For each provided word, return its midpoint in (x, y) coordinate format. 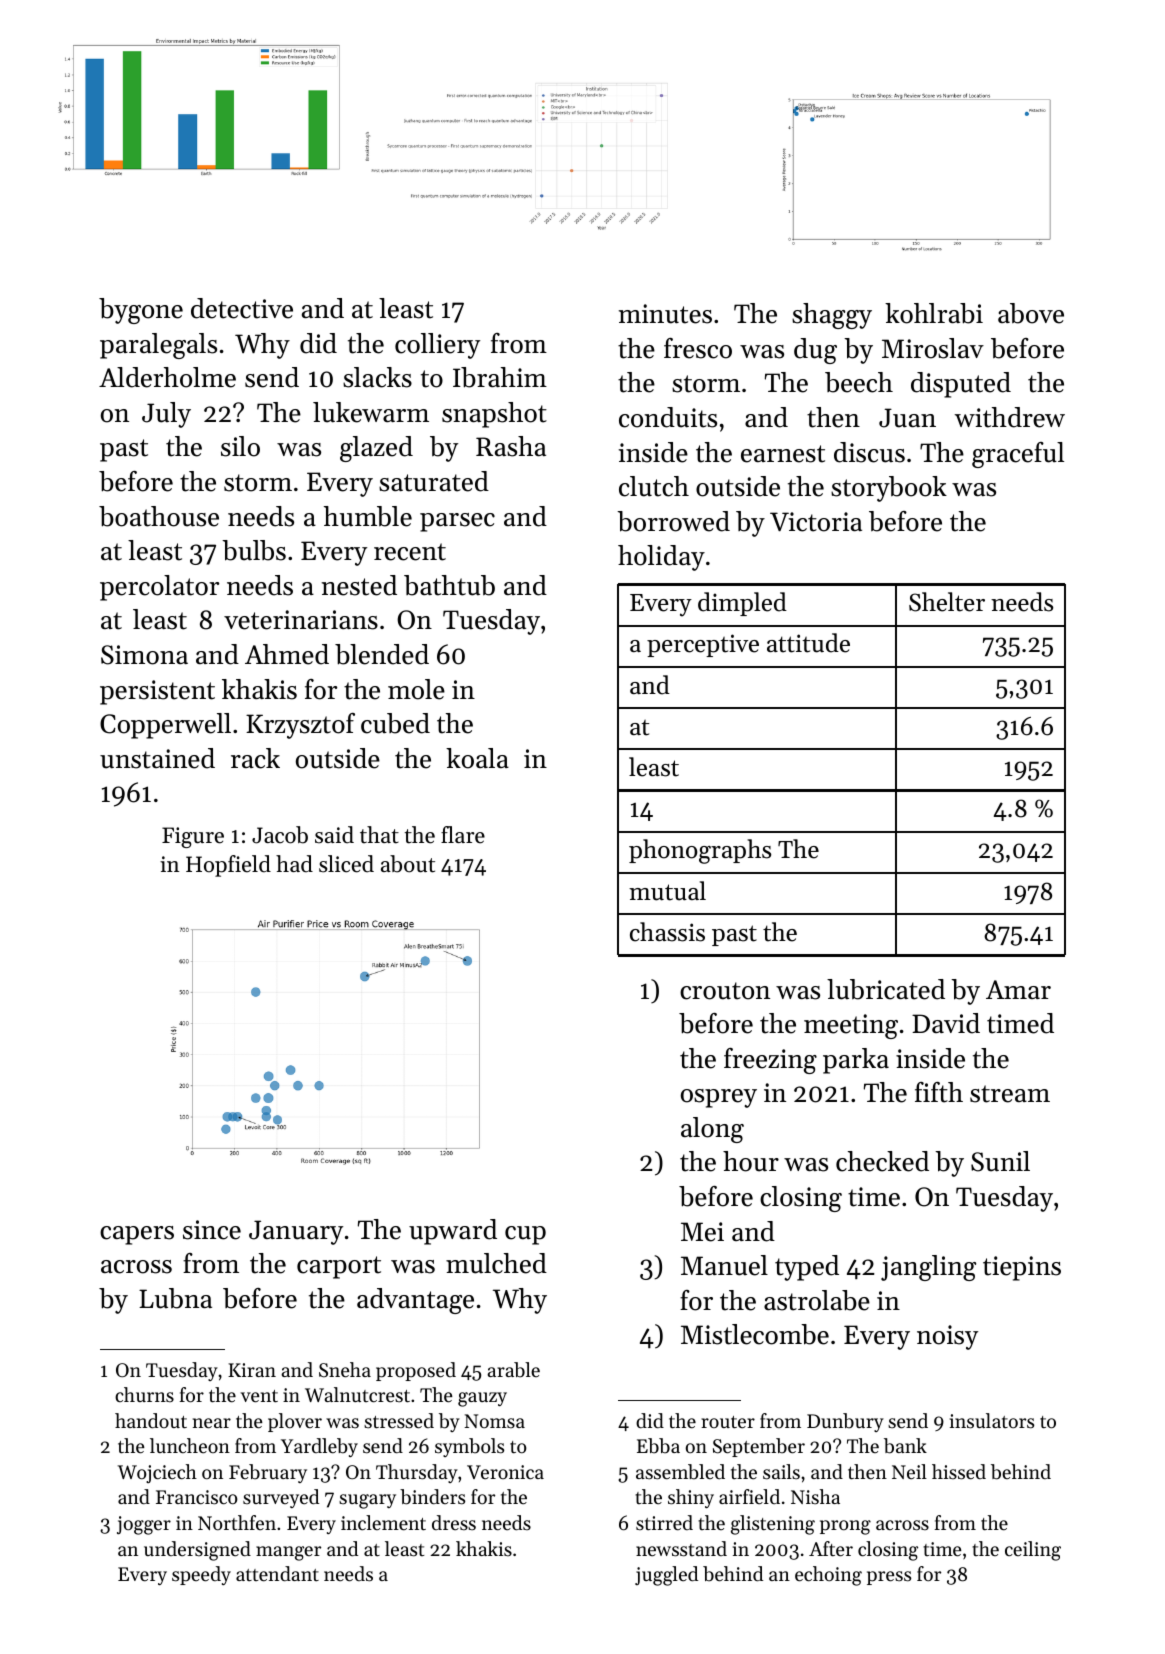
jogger (144, 1525)
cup (525, 1235)
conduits (668, 417)
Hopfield (228, 866)
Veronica (505, 1472)
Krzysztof (300, 726)
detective (242, 308)
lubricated (886, 989)
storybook (889, 489)
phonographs (700, 851)
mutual (667, 891)
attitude (808, 643)
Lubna (175, 1298)
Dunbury (845, 1422)
